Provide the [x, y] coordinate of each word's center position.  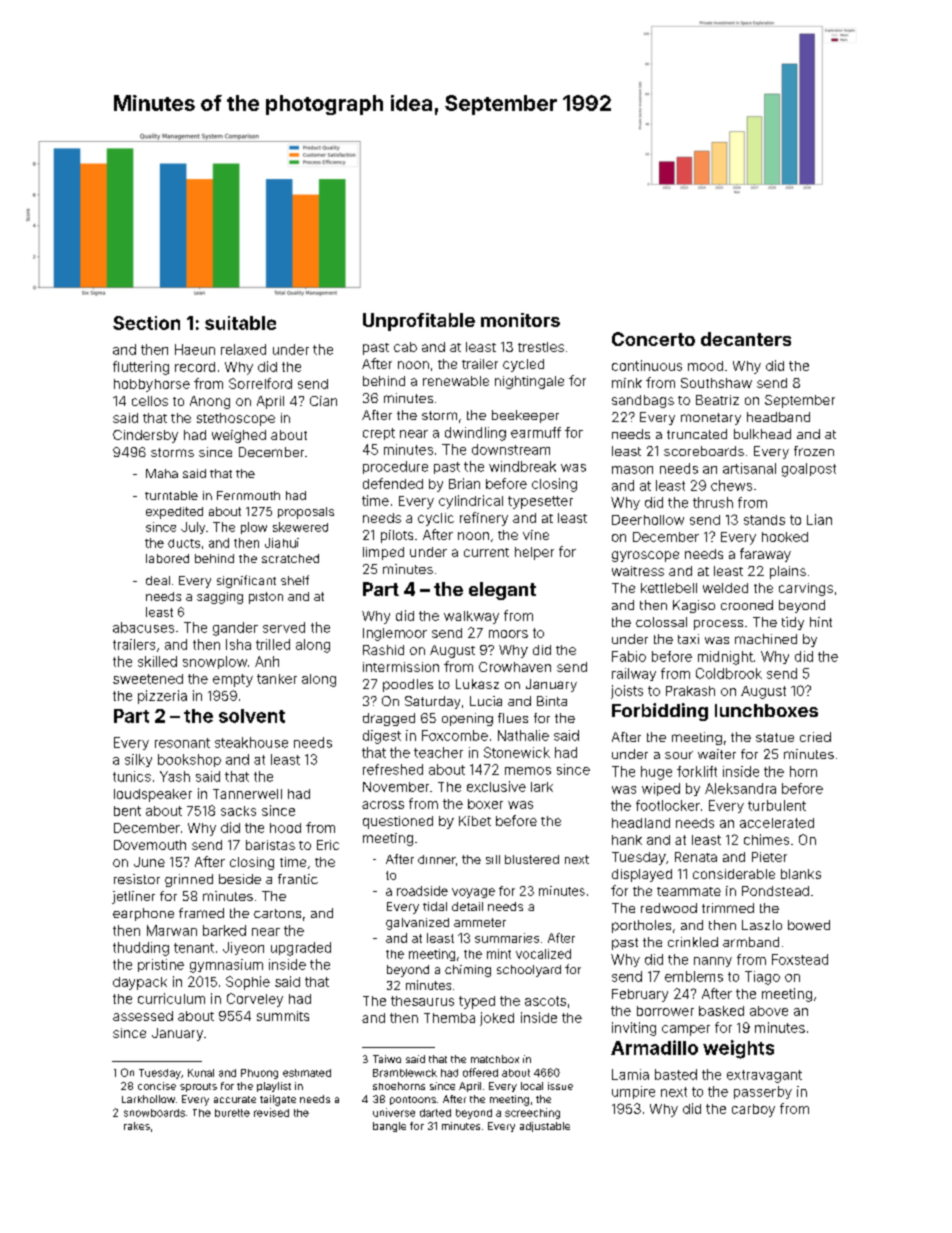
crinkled [693, 942]
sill [493, 859]
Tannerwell [247, 794]
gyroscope [645, 556]
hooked [785, 537]
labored [167, 558]
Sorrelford [260, 383]
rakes [137, 1126]
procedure [395, 467]
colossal [661, 622]
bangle [389, 1127]
